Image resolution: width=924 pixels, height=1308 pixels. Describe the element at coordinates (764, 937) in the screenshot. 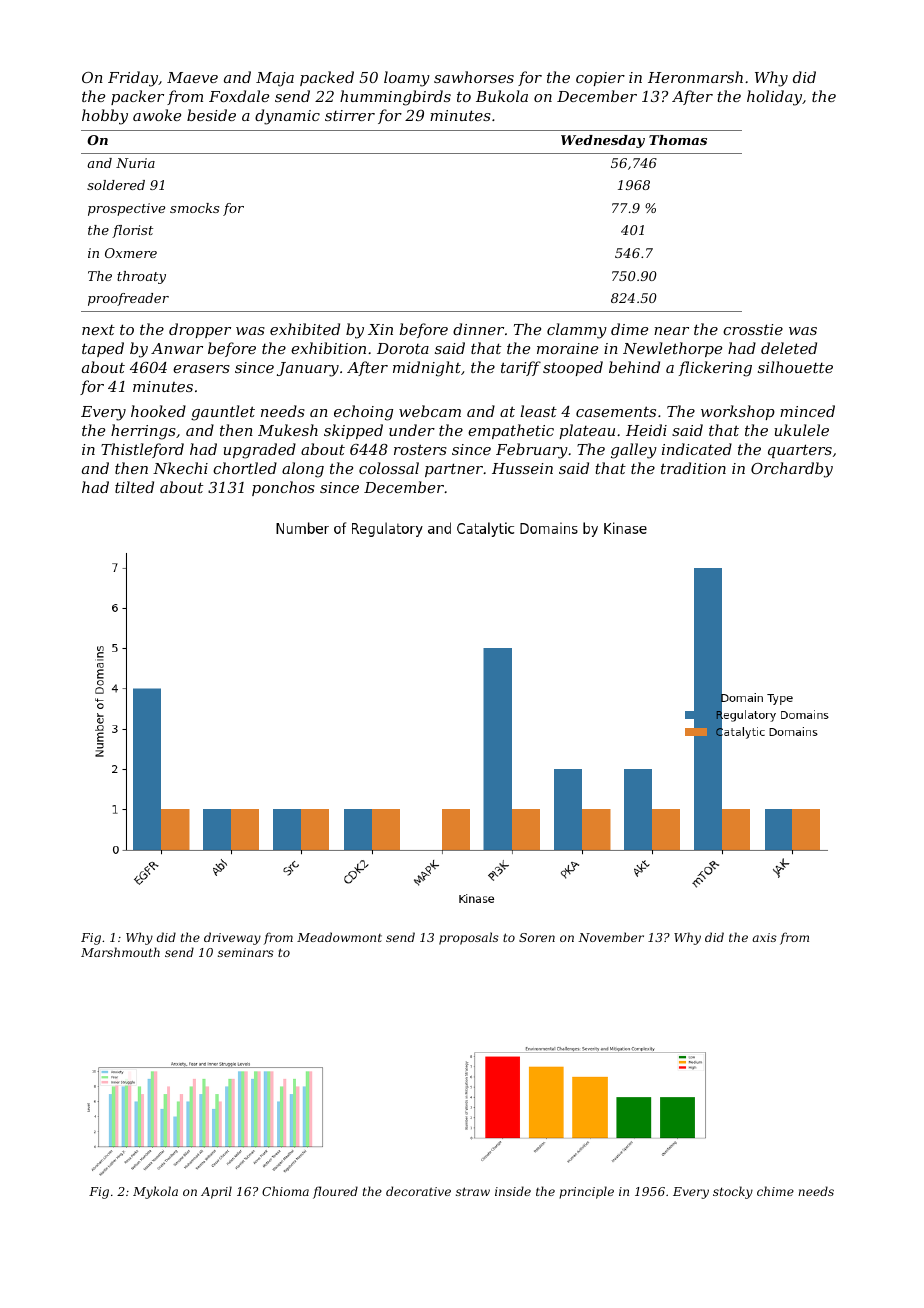

I see `axis` at that location.
